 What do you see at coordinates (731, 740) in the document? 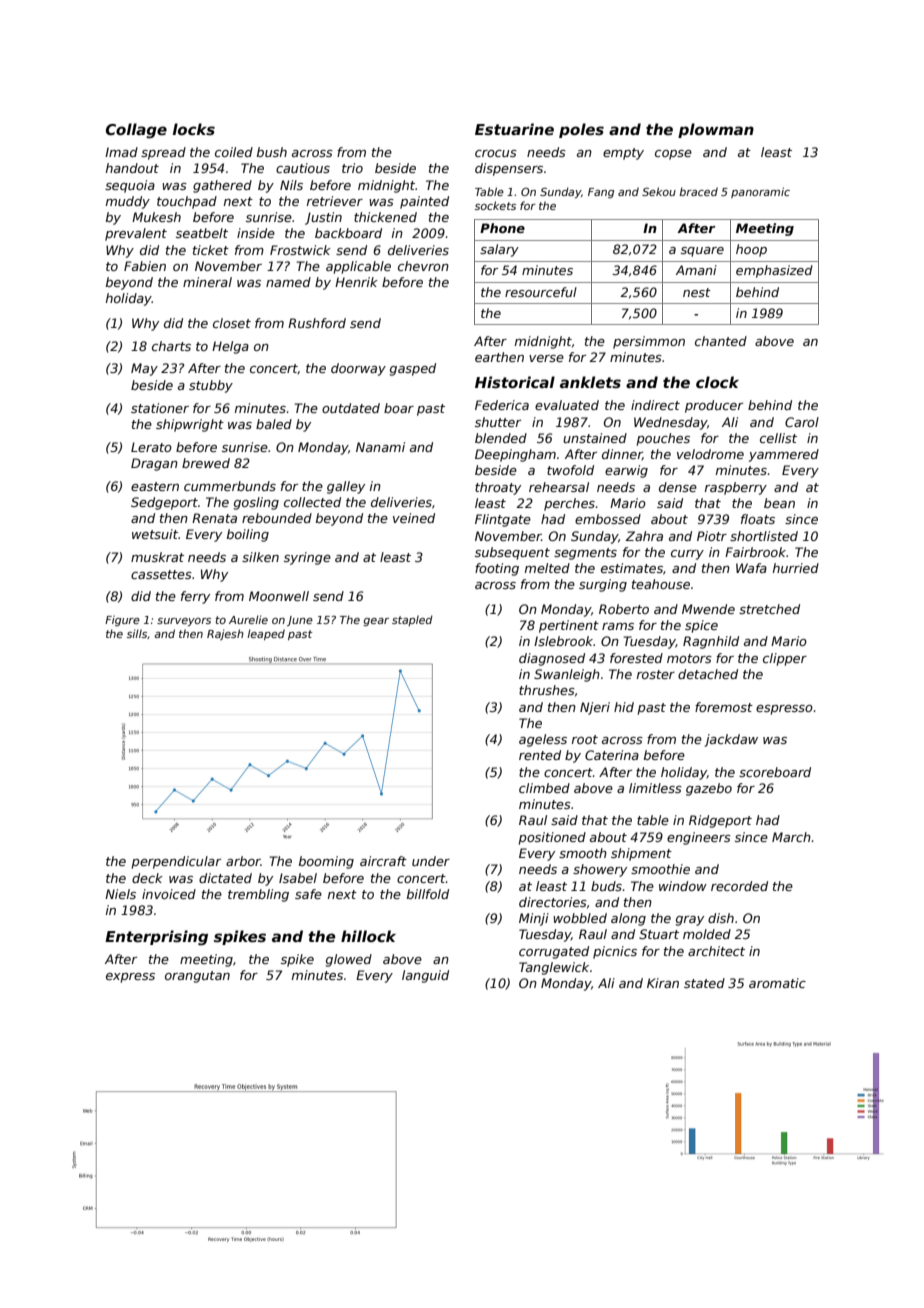
I see `jackdaw` at bounding box center [731, 740].
